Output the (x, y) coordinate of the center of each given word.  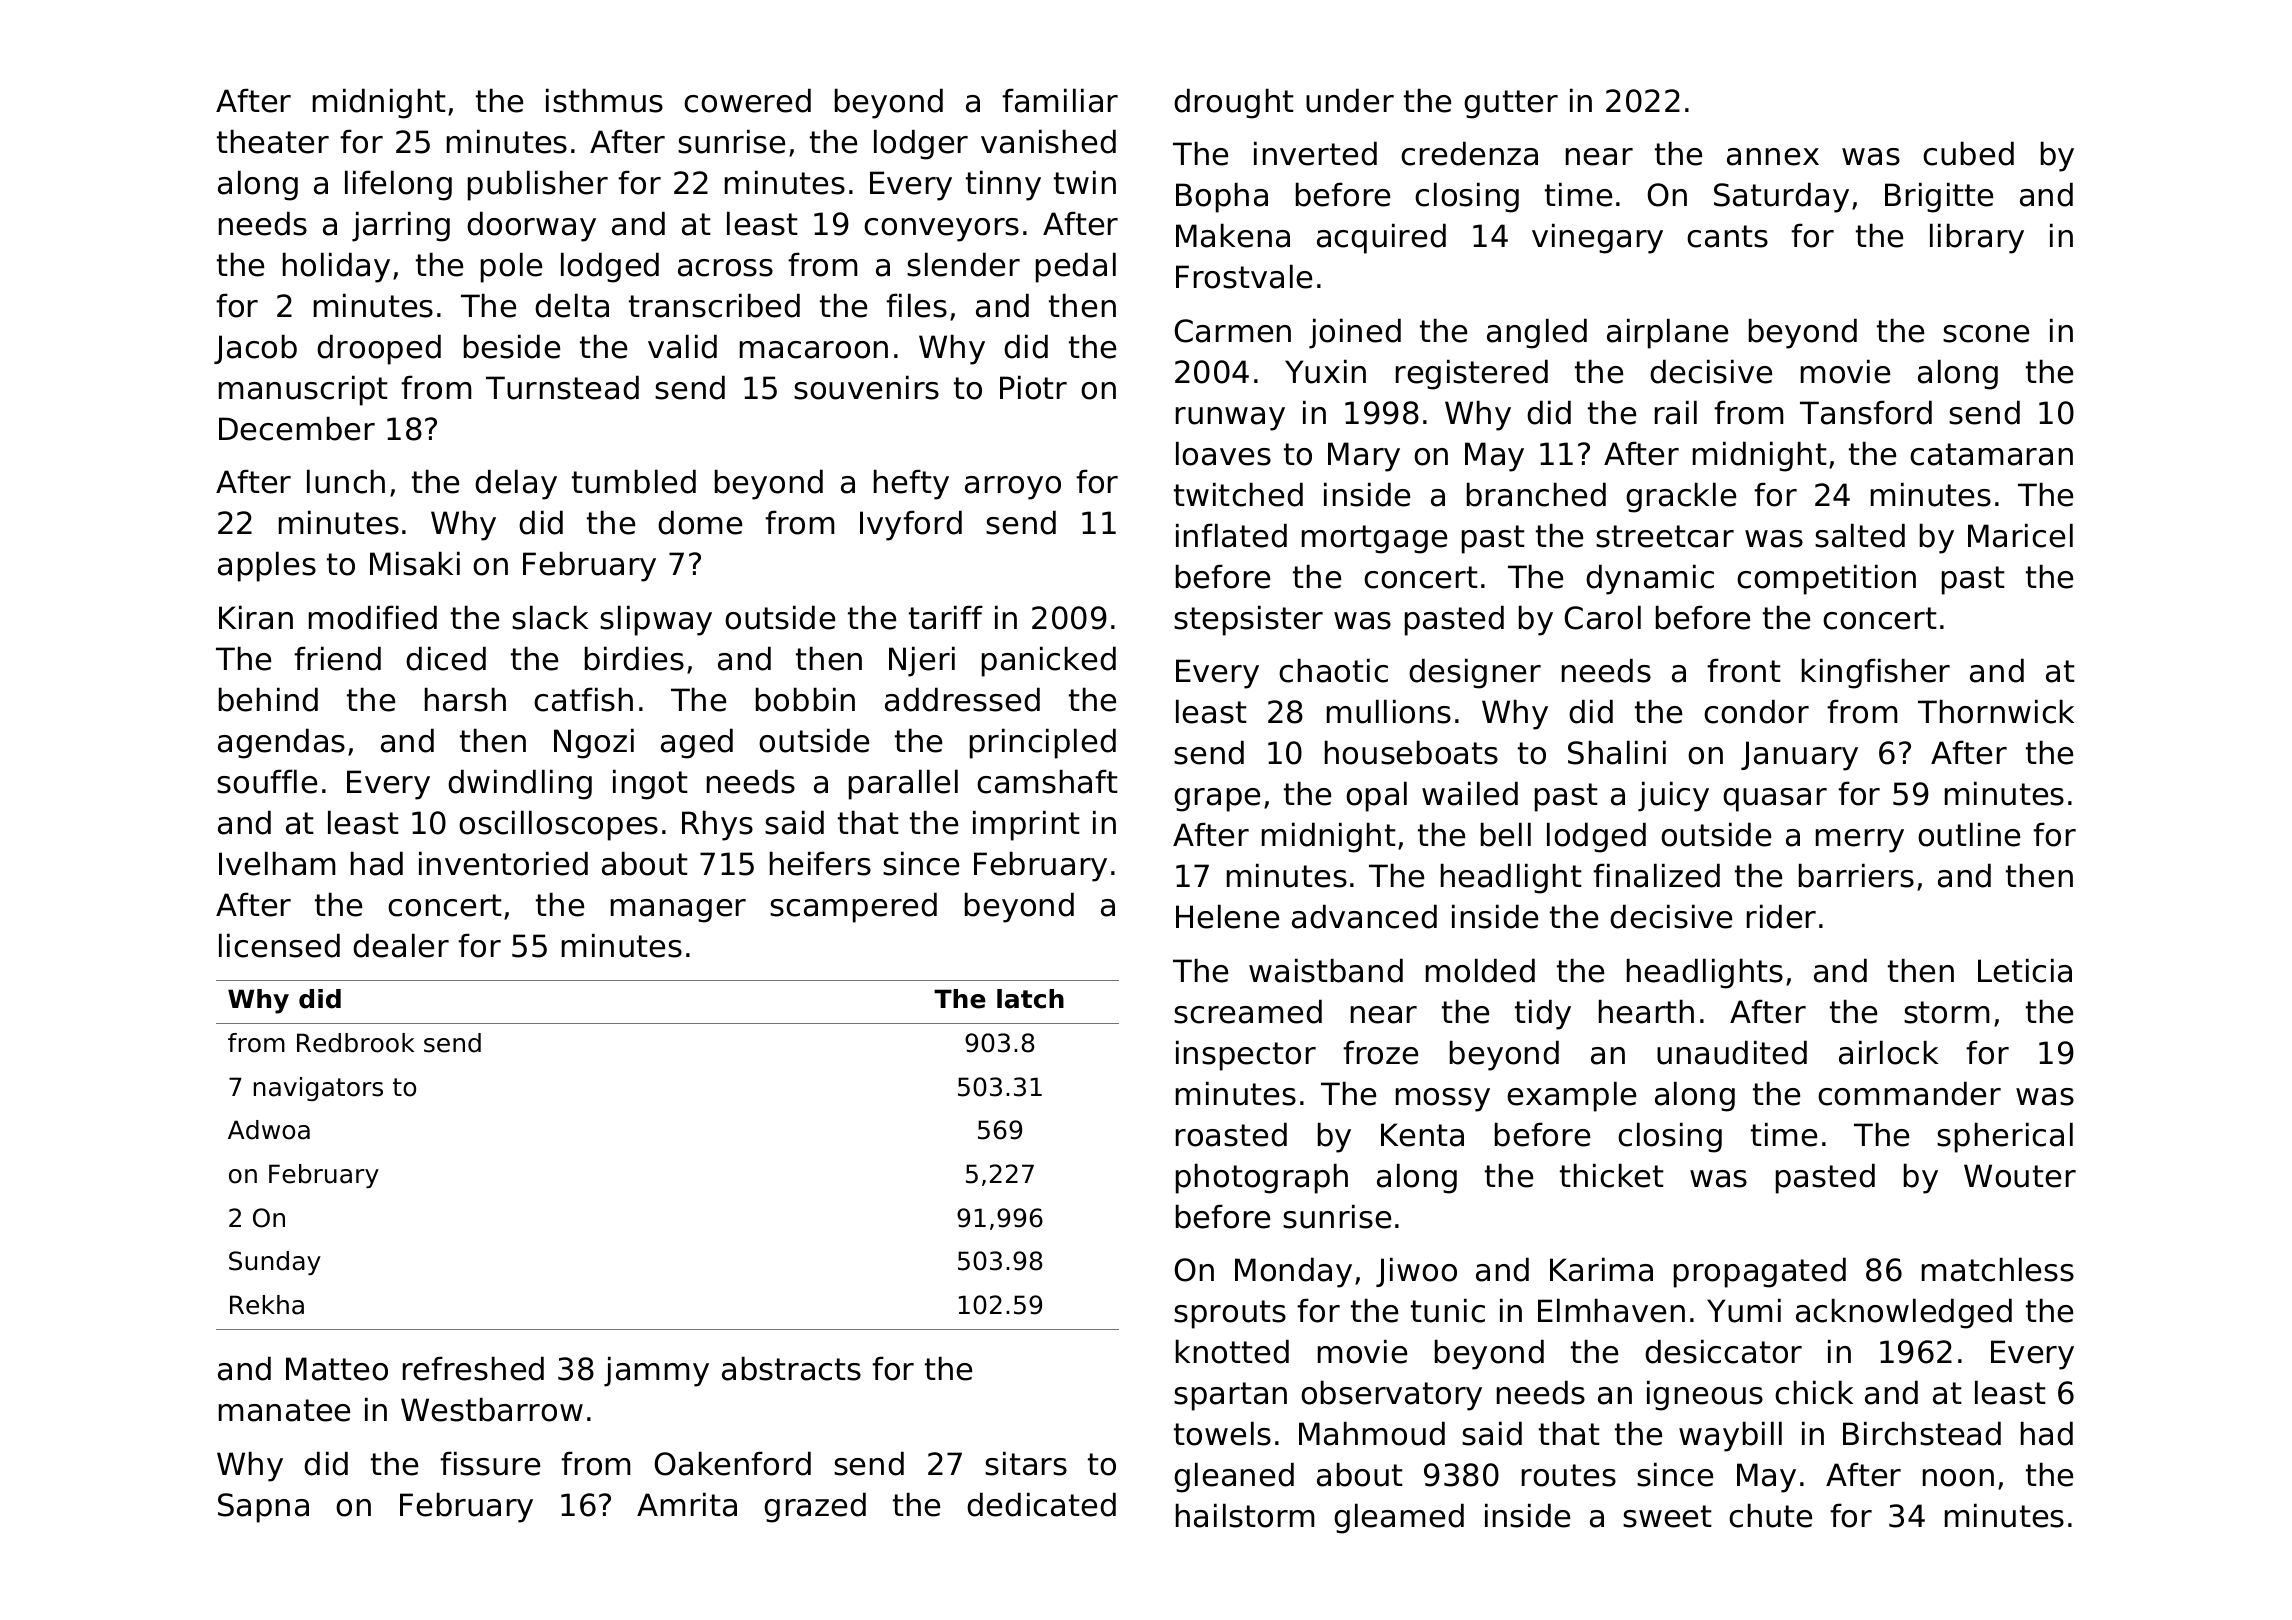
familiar (1060, 100)
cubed (1968, 153)
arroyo (1013, 488)
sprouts (1230, 1314)
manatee (284, 1410)
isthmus (604, 100)
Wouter (2020, 1176)
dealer (401, 945)
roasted (1231, 1134)
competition (1826, 579)
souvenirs (866, 387)
